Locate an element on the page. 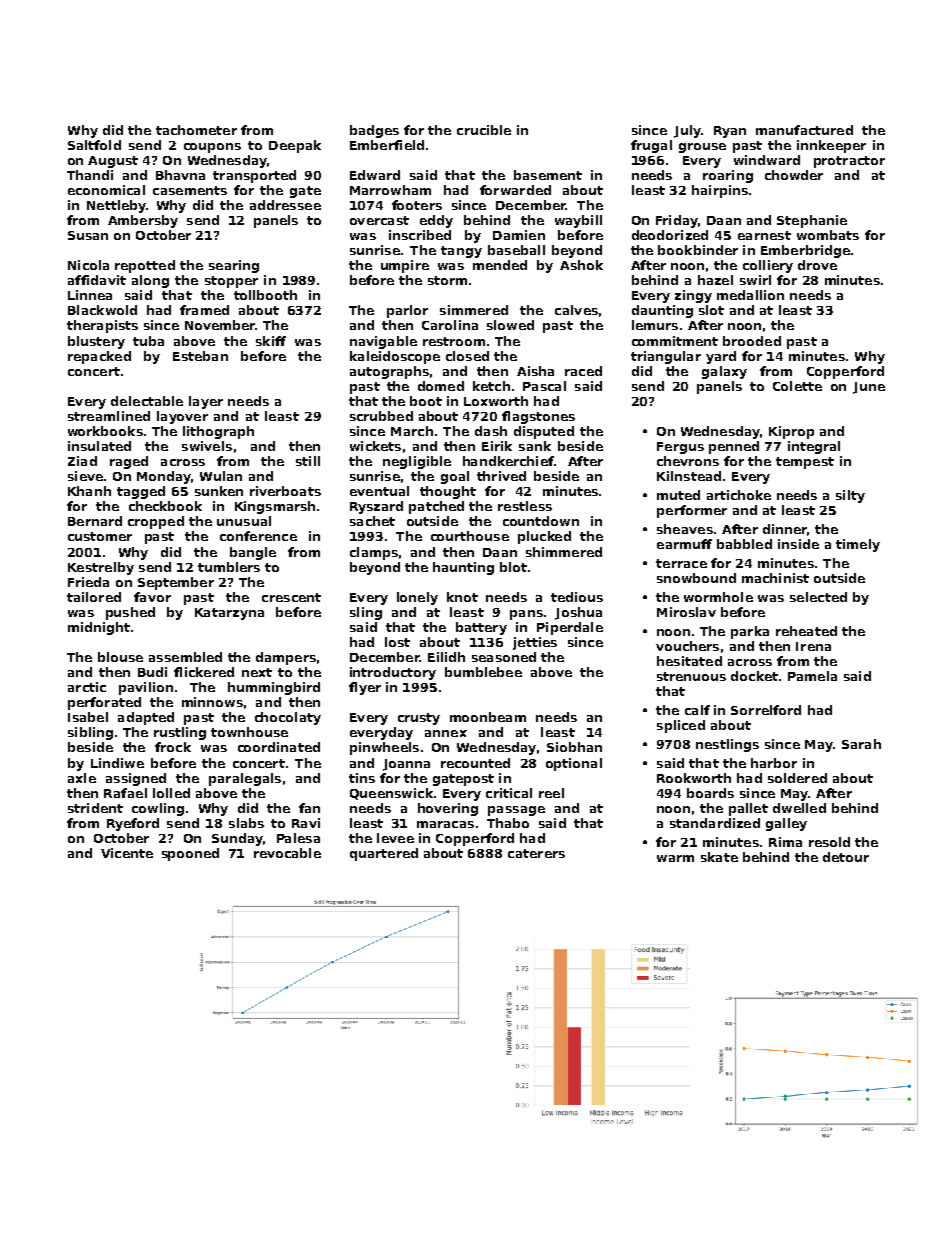 Image resolution: width=952 pixels, height=1233 pixels. caterers is located at coordinates (536, 853).
